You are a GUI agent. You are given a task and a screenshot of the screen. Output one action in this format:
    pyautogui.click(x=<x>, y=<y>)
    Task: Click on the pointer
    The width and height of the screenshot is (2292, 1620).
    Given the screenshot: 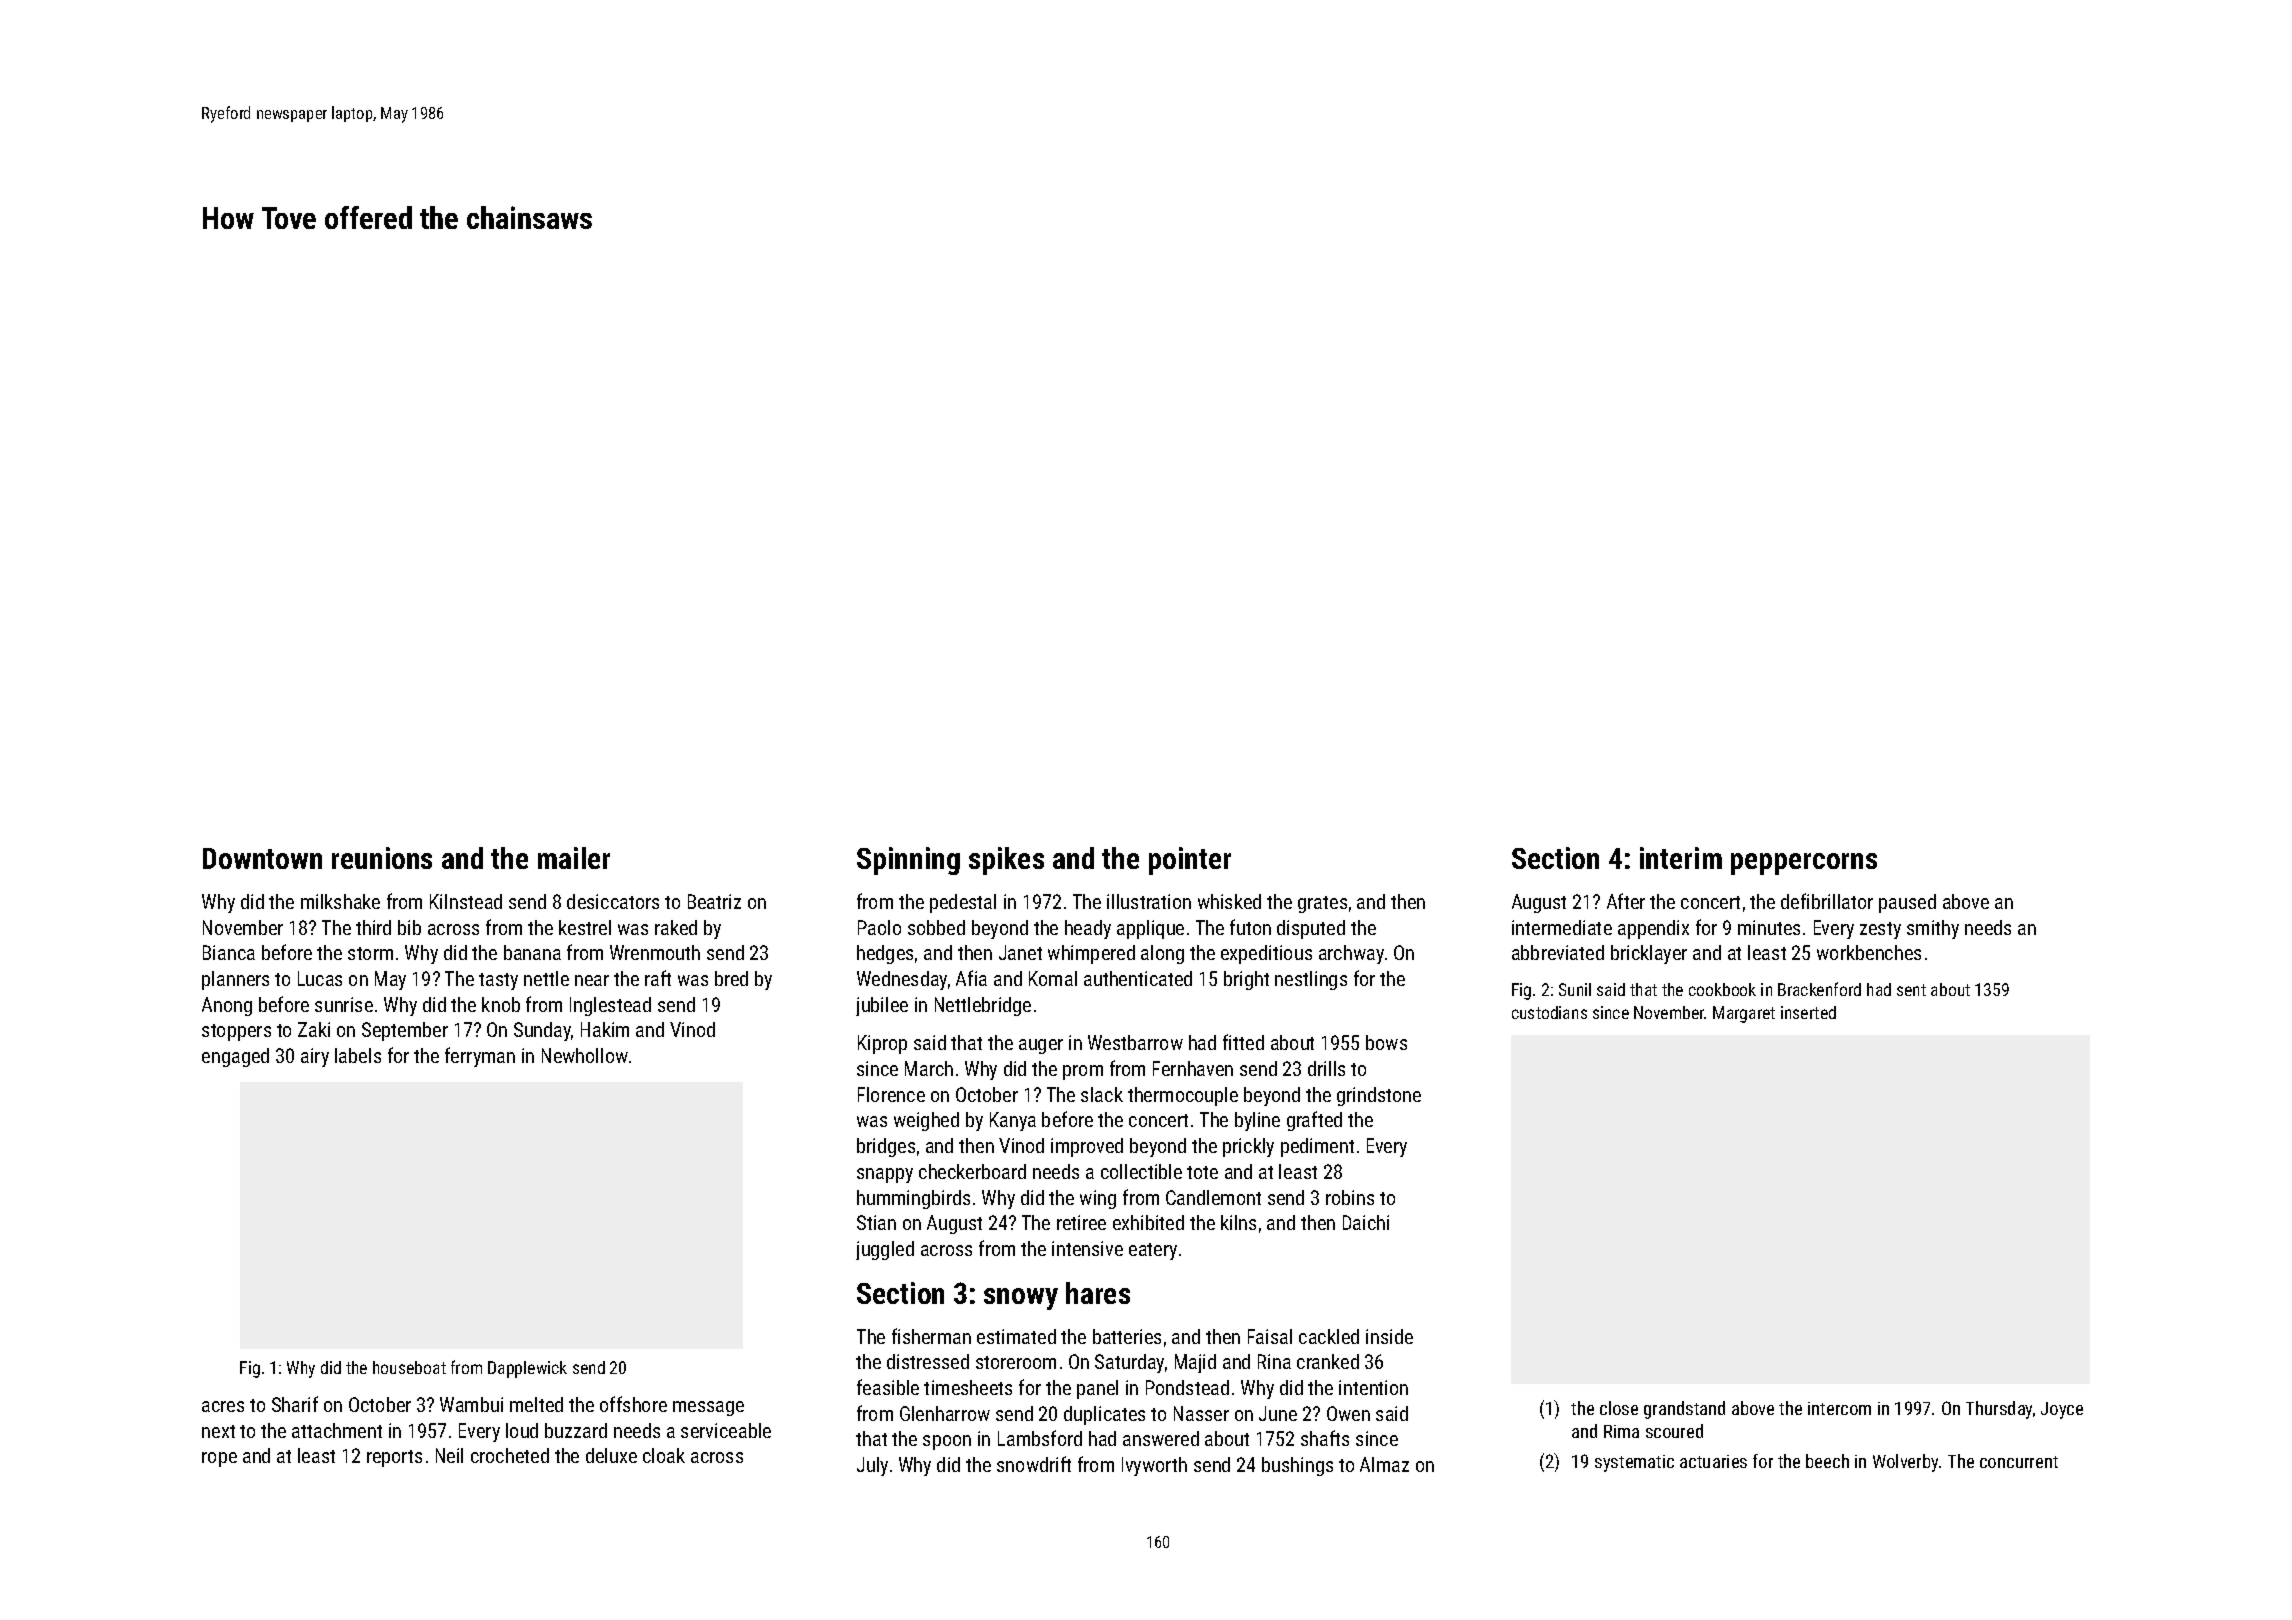 What is the action you would take?
    pyautogui.click(x=1190, y=861)
